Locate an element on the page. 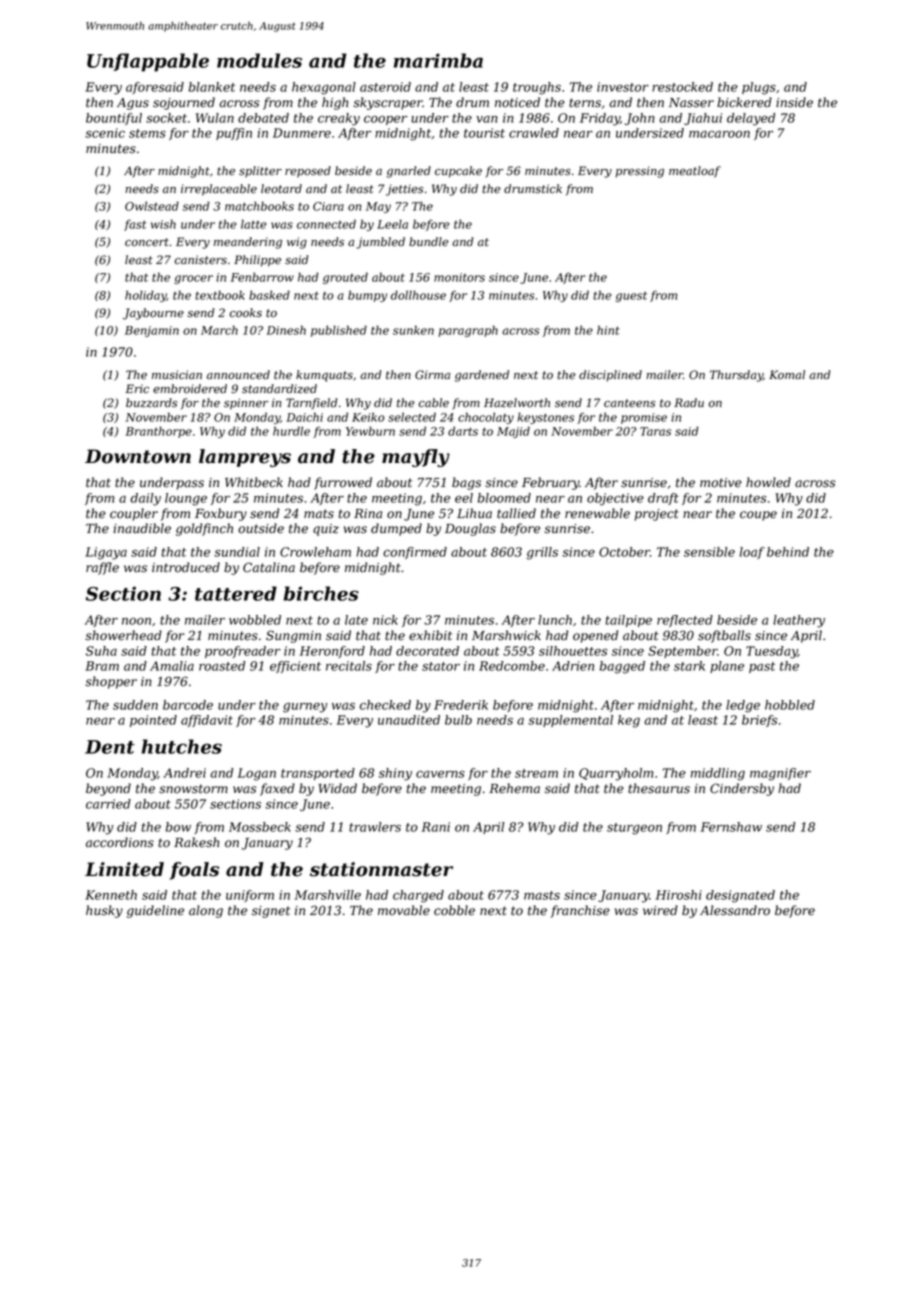 Image resolution: width=924 pixels, height=1308 pixels. husky is located at coordinates (104, 911).
